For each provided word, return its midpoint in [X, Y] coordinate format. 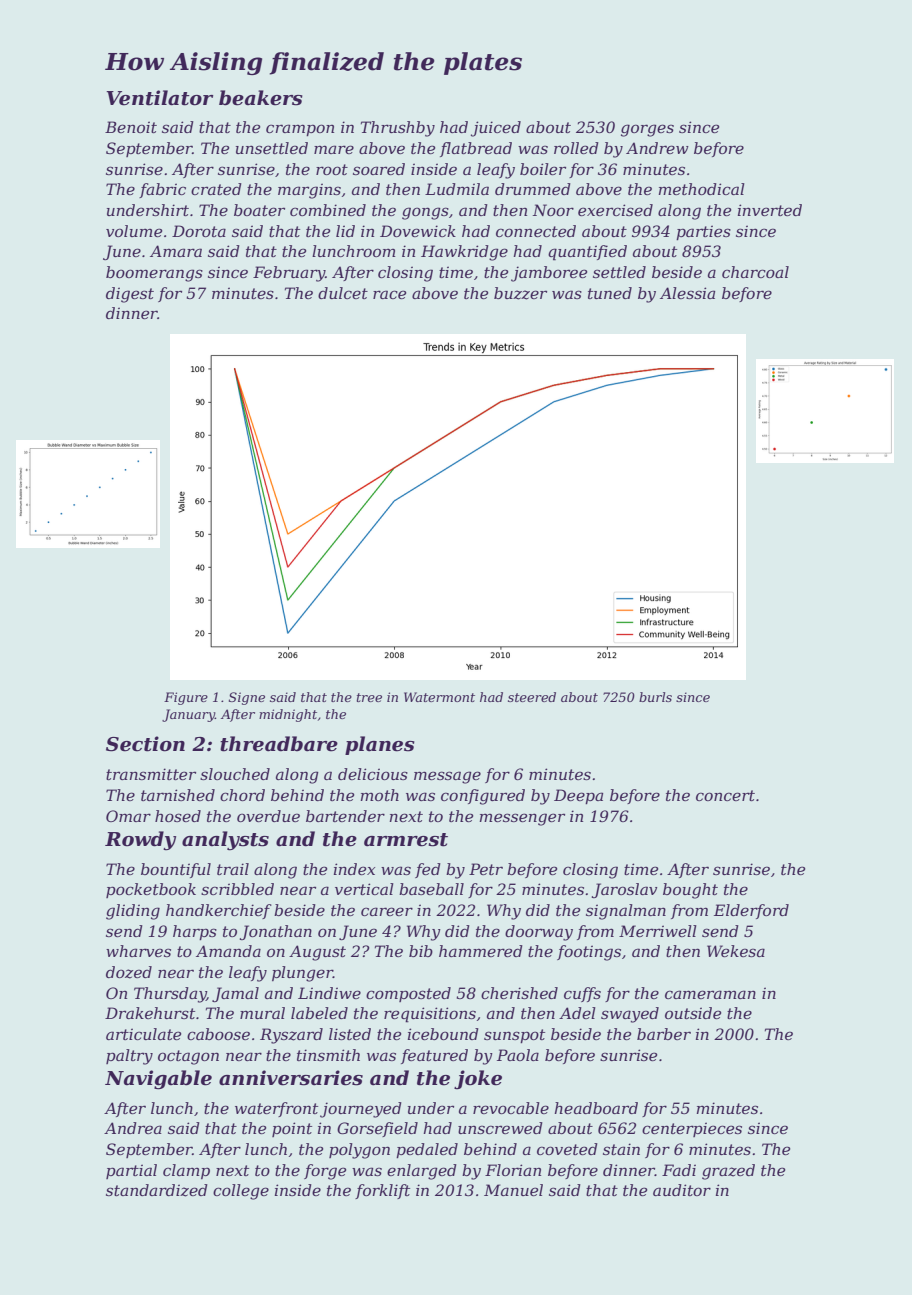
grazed [728, 1172]
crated [216, 189]
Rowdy [140, 840]
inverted [770, 210]
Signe [247, 698]
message [447, 777]
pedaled [427, 1150]
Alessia [687, 293]
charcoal [755, 272]
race [389, 294]
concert [725, 795]
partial [131, 1171]
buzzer [520, 293]
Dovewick [418, 231]
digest [130, 295]
